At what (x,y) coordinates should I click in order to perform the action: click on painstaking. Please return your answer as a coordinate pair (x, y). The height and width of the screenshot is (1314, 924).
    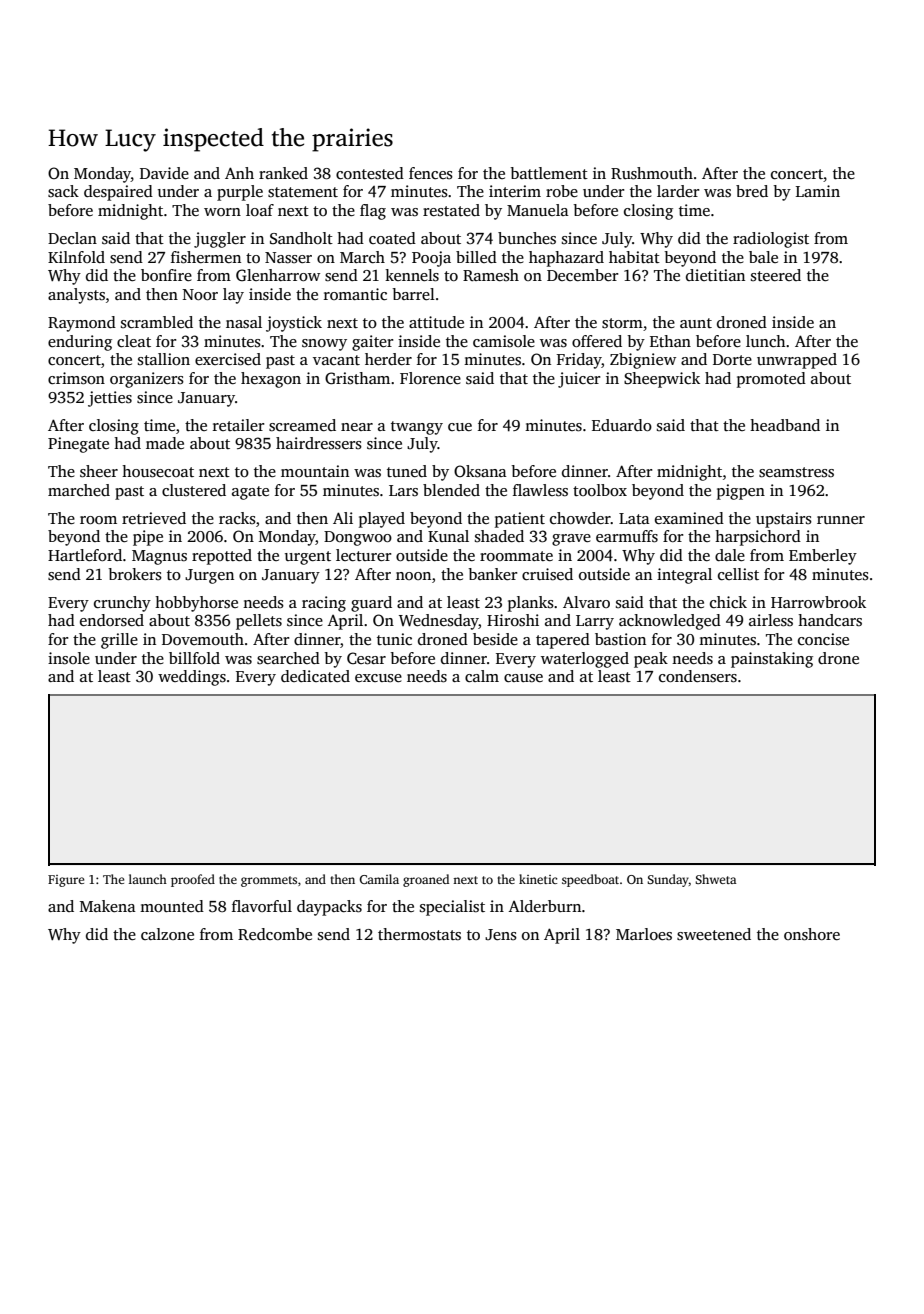
    Looking at the image, I should click on (772, 660).
